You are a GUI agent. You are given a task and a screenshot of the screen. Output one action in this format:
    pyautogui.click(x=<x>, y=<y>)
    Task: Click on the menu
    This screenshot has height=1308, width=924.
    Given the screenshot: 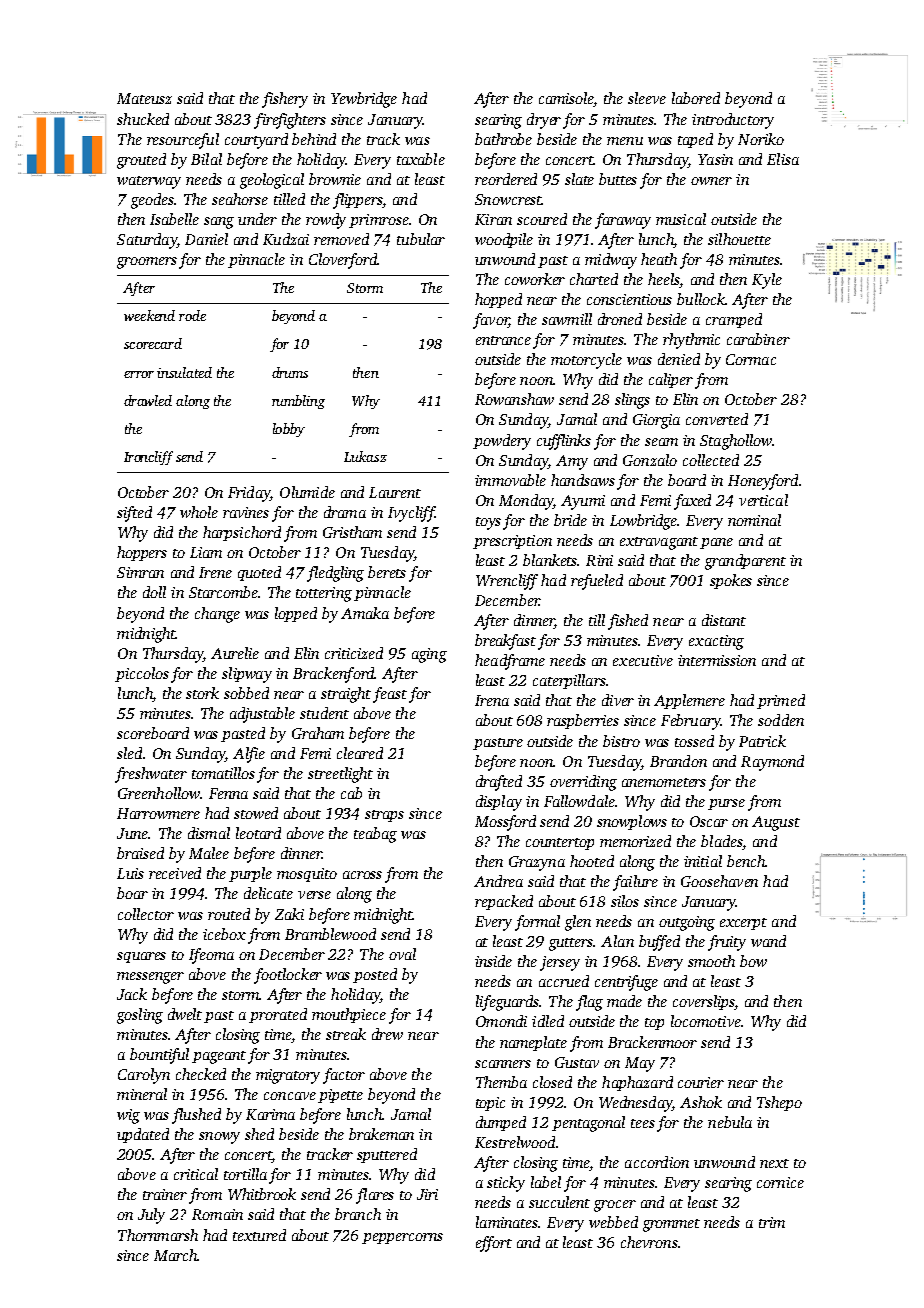 What is the action you would take?
    pyautogui.click(x=625, y=141)
